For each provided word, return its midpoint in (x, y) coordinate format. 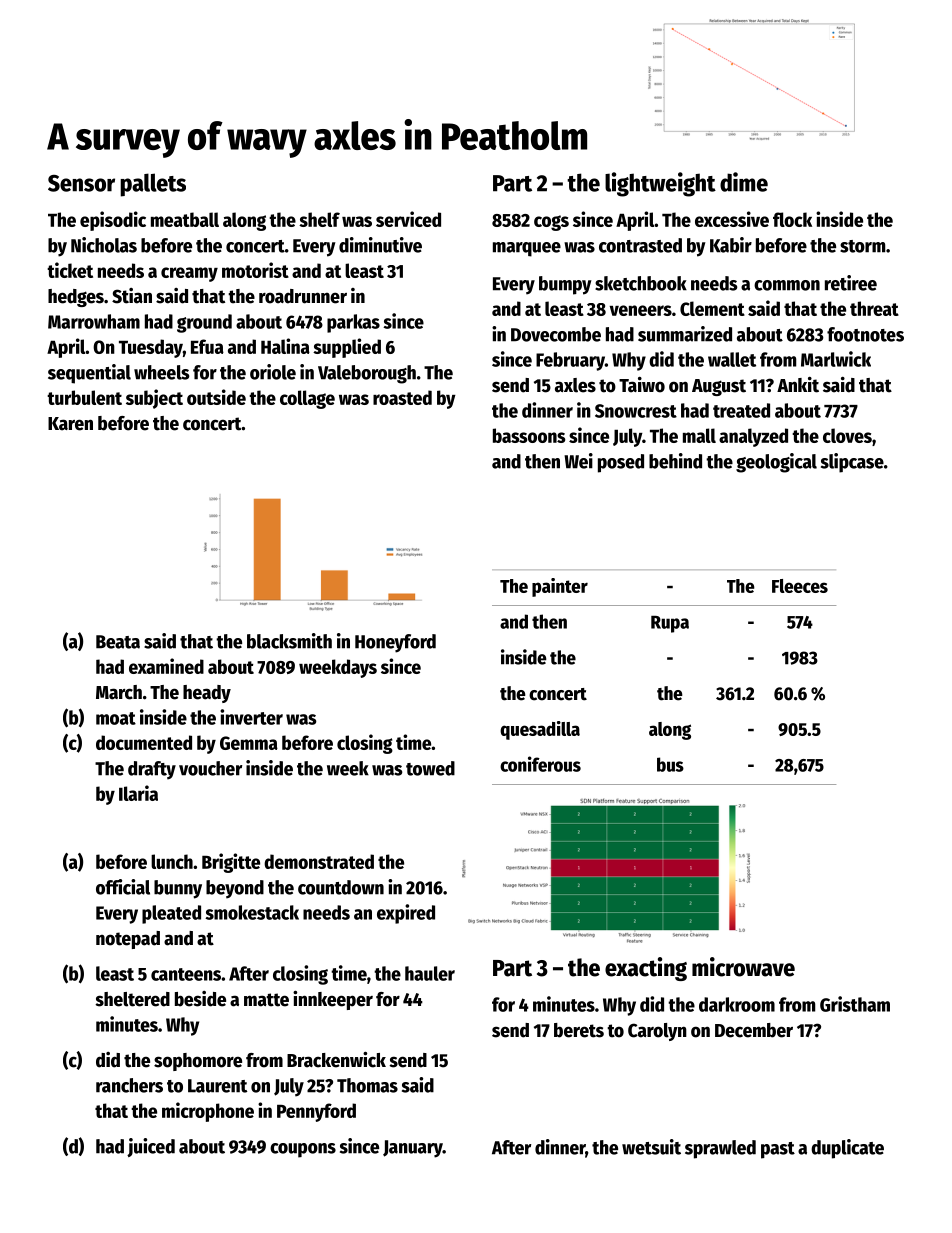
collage (307, 399)
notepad (128, 940)
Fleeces (800, 586)
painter (560, 587)
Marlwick (836, 359)
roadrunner (303, 296)
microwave (743, 967)
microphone (208, 1112)
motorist (255, 270)
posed (621, 463)
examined (166, 666)
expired (406, 914)
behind (675, 461)
